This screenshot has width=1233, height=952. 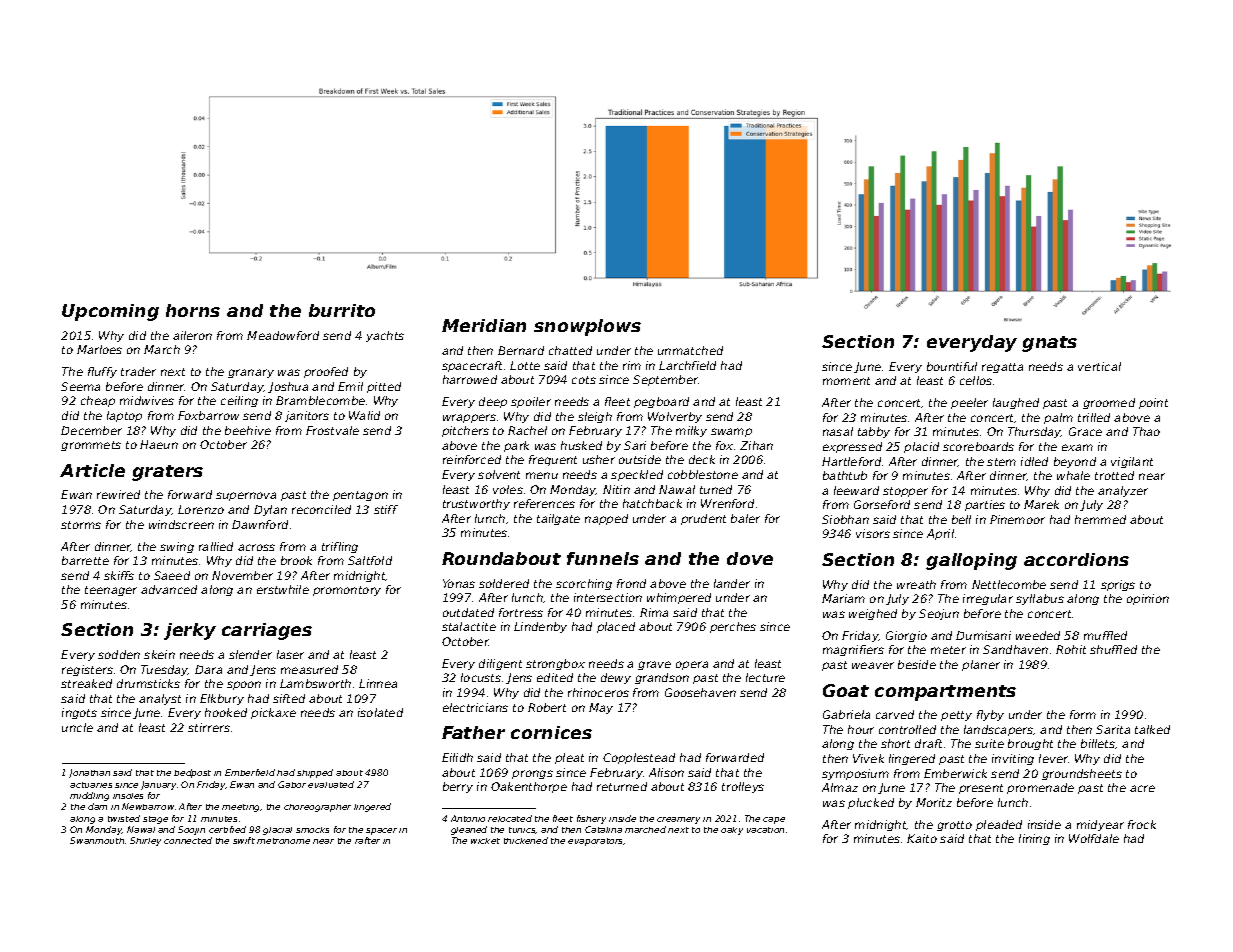 What do you see at coordinates (1153, 403) in the screenshot?
I see `point` at bounding box center [1153, 403].
